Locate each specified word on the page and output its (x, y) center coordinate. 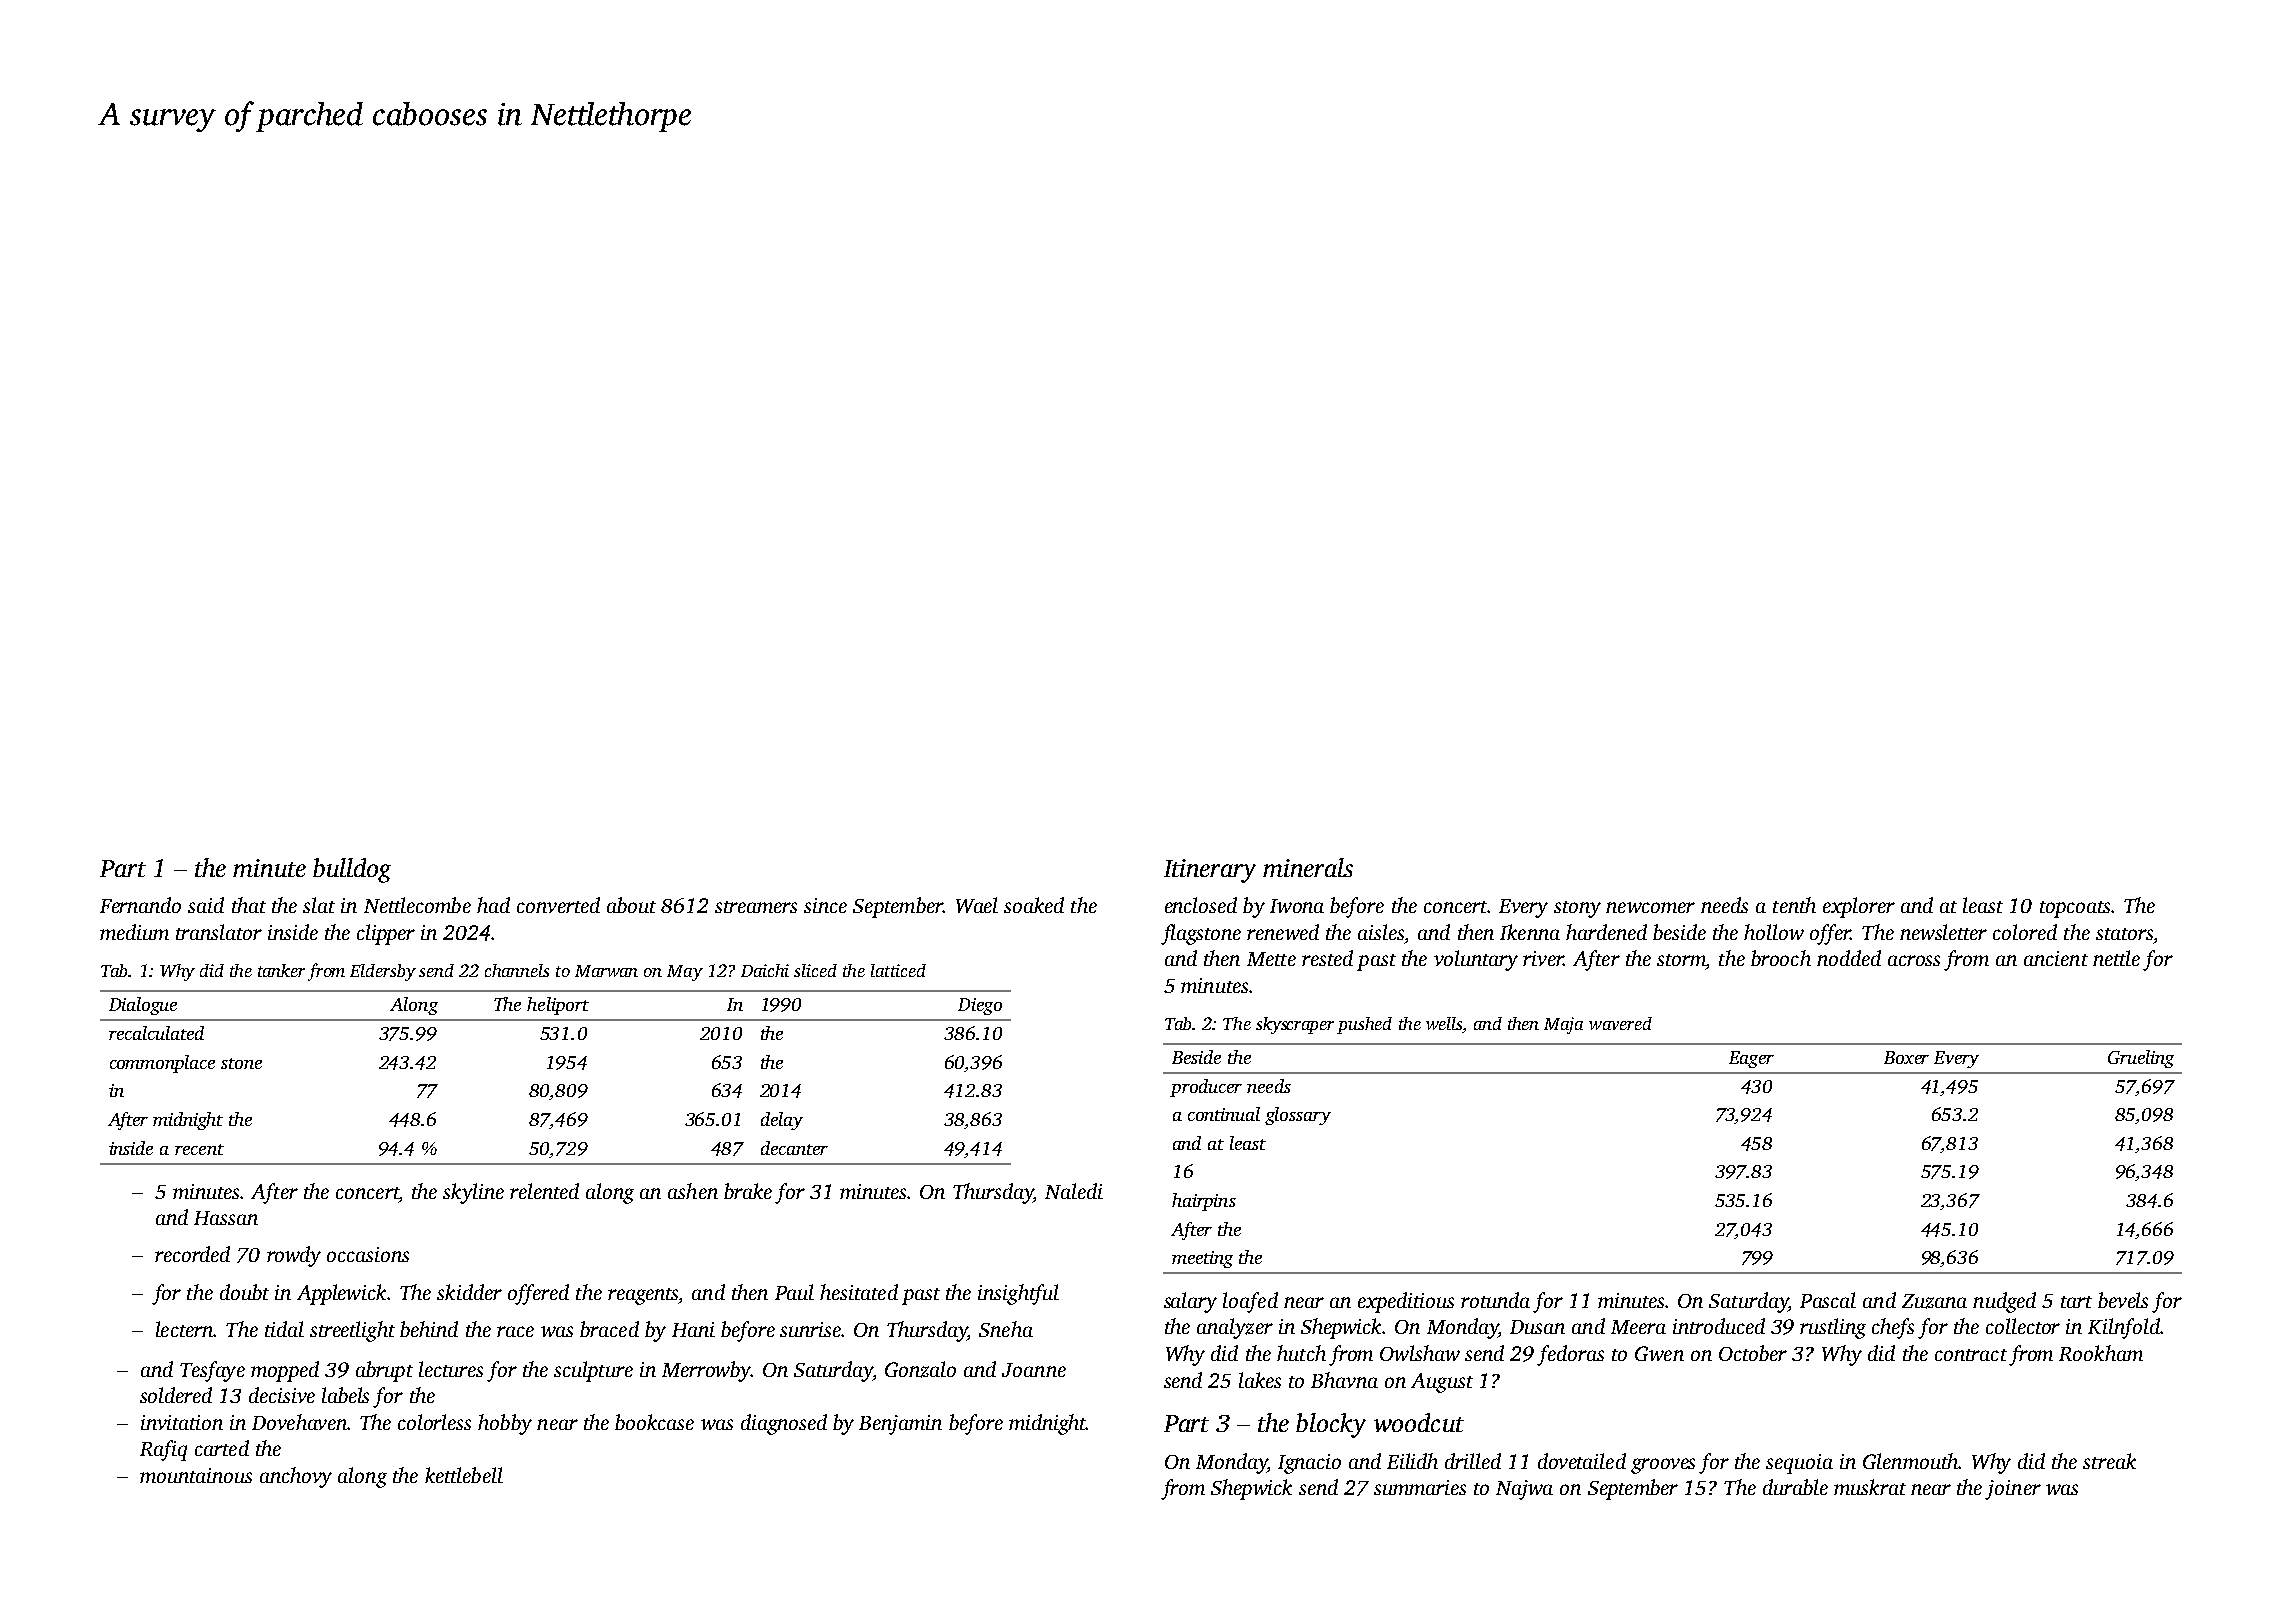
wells (1444, 1023)
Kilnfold (2124, 1328)
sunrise (810, 1329)
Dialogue (143, 1006)
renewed (1283, 932)
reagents (643, 1296)
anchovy (296, 1477)
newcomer (1650, 907)
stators (2124, 934)
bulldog (352, 870)
